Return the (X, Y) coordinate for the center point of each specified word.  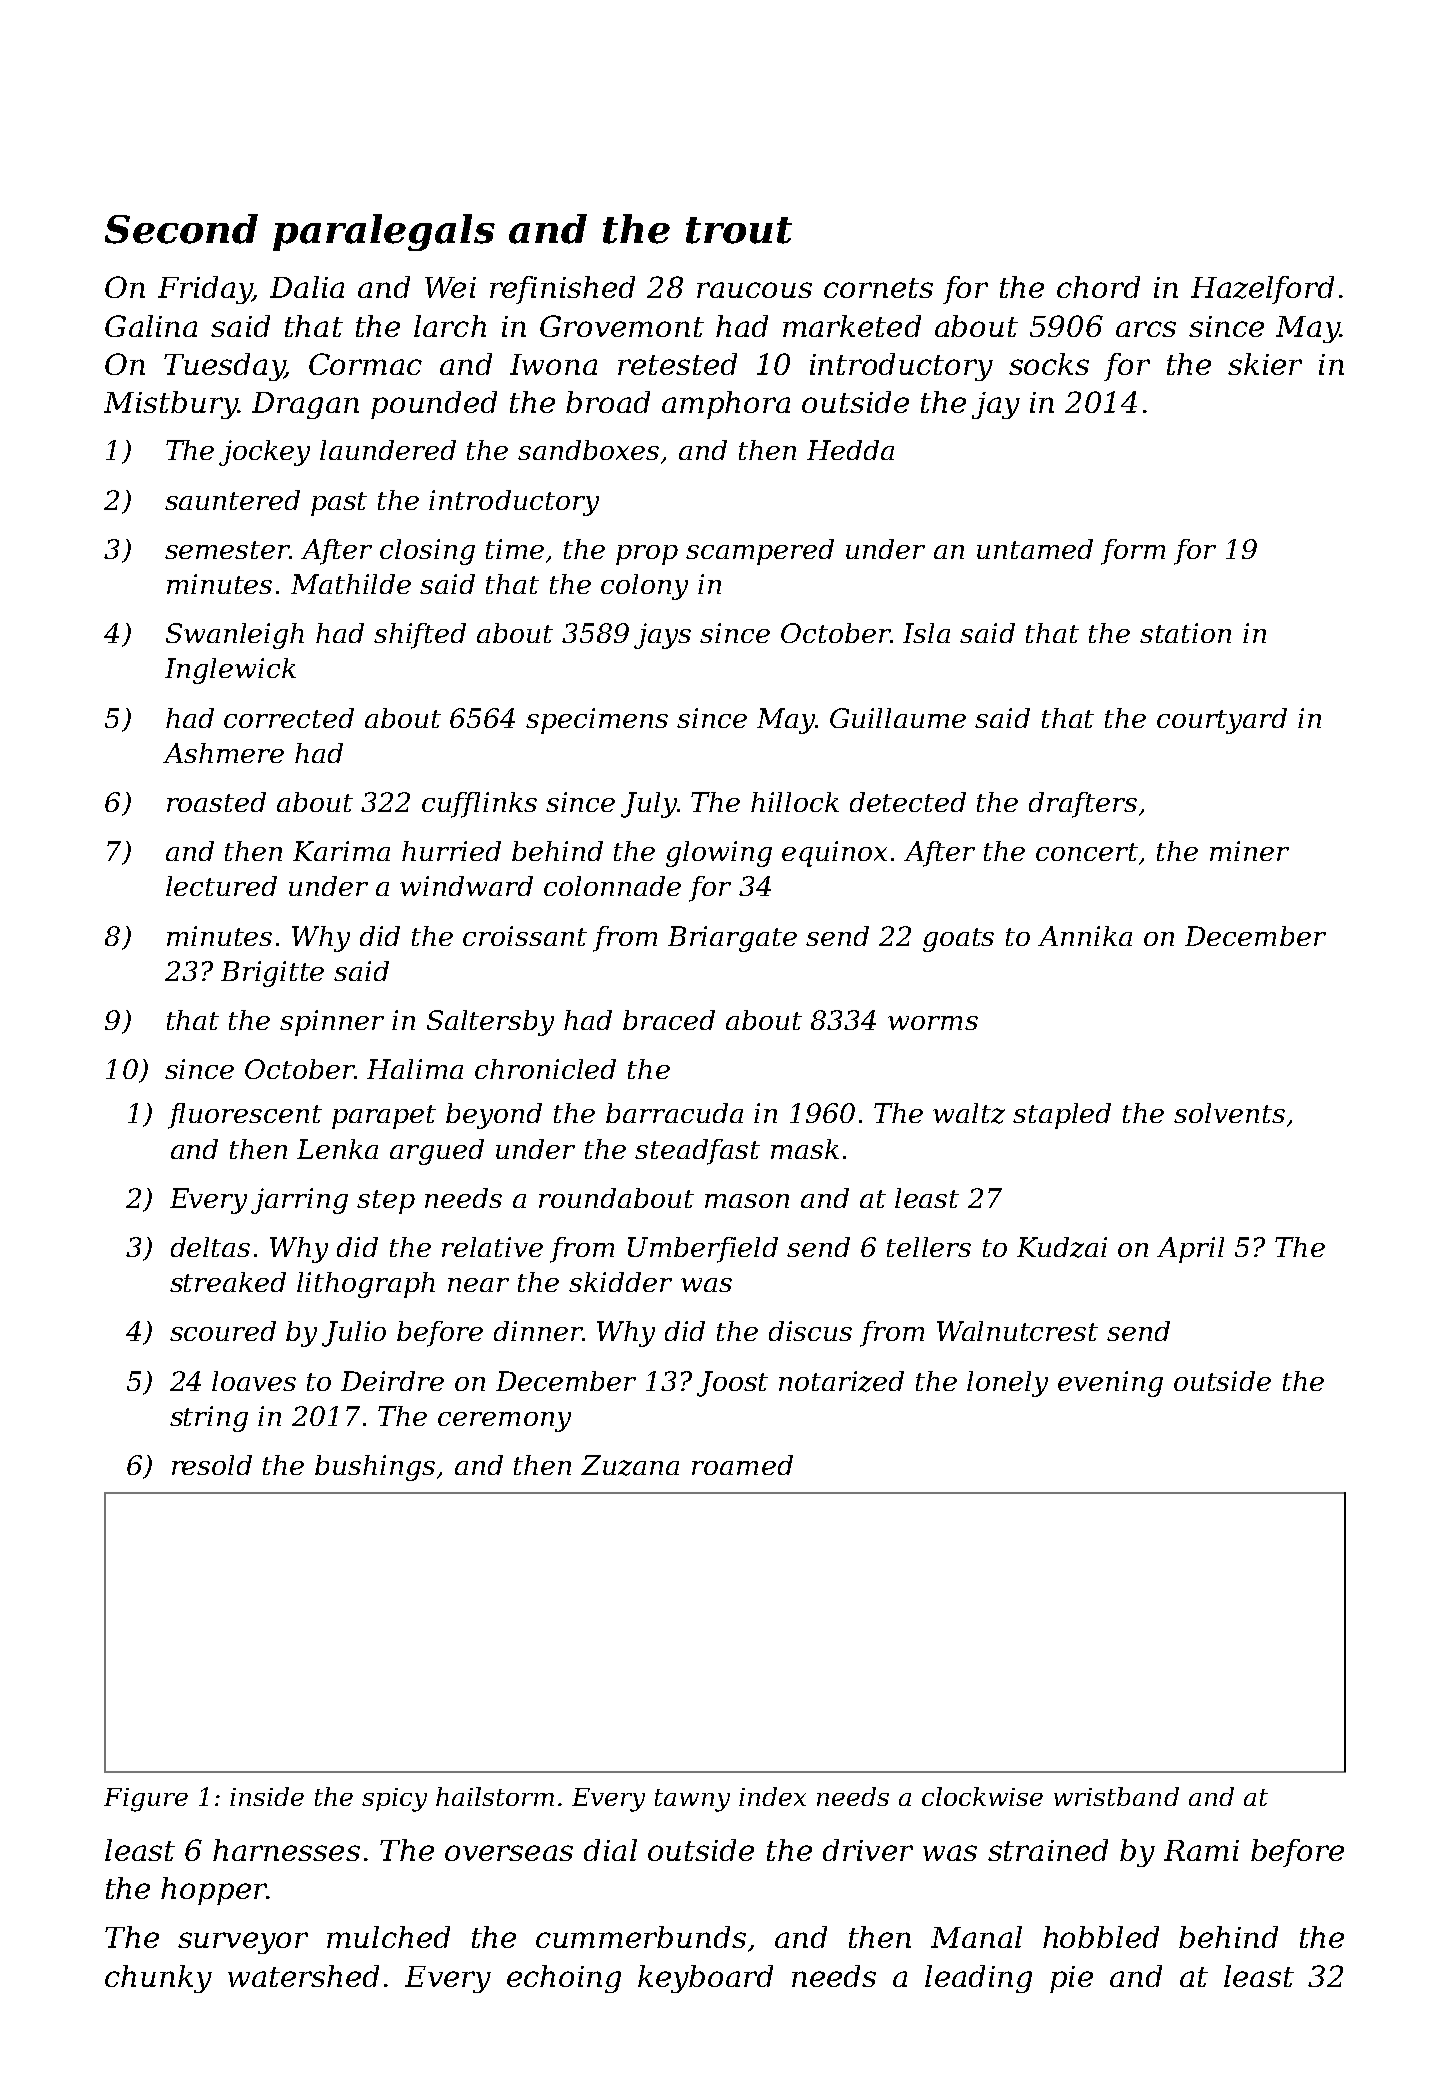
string (209, 1419)
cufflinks (479, 805)
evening (1110, 1384)
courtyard (1222, 721)
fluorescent (245, 1116)
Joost (732, 1384)
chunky (158, 1979)
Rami (1201, 1850)
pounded (434, 405)
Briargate (732, 939)
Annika (1085, 936)
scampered (760, 552)
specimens (597, 721)
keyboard (705, 1979)
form (1133, 552)
